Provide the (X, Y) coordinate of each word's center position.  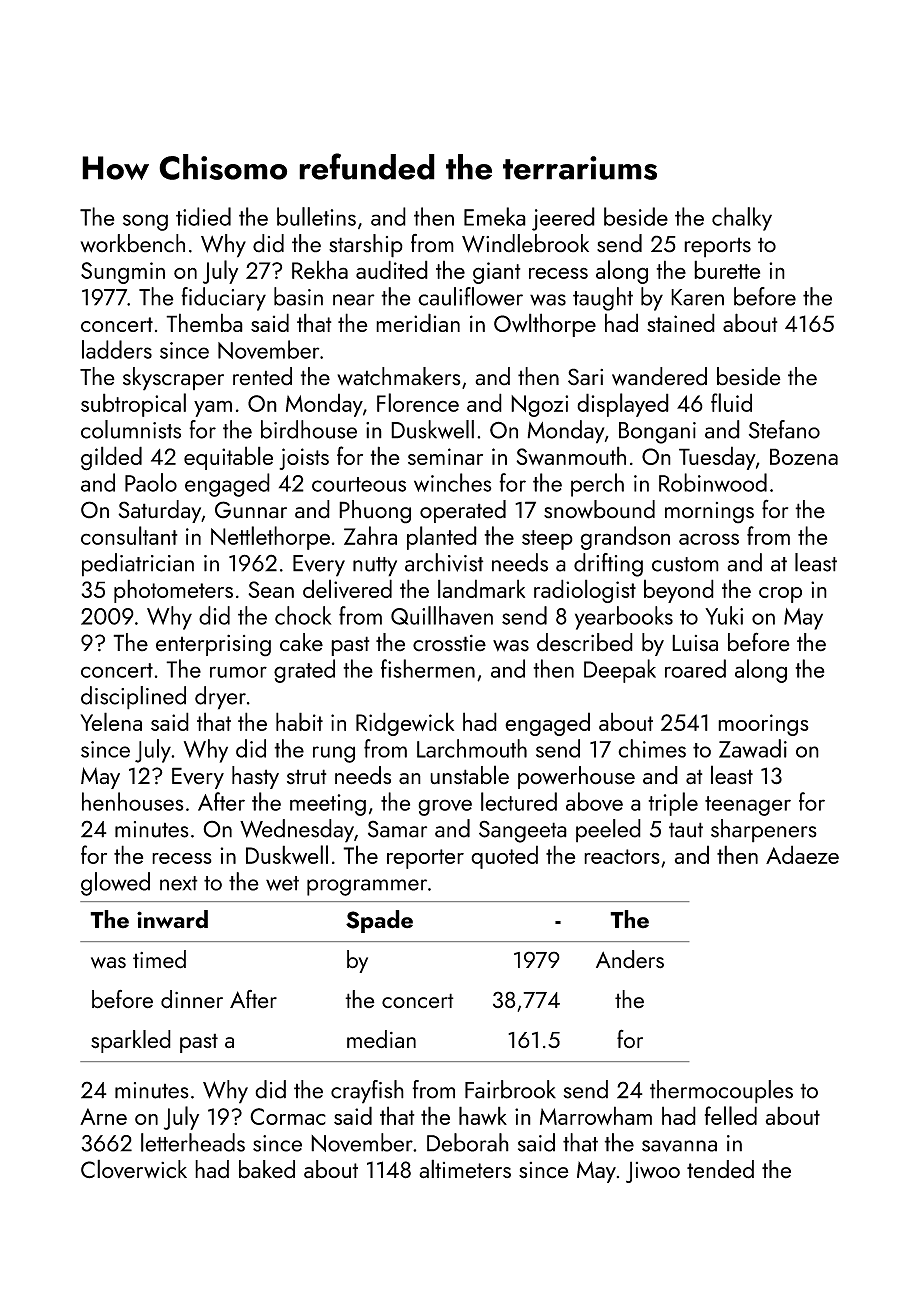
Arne (103, 1116)
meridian (418, 322)
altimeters (465, 1169)
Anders (630, 959)
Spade (379, 921)
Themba (204, 322)
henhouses (133, 801)
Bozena (804, 456)
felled (731, 1115)
